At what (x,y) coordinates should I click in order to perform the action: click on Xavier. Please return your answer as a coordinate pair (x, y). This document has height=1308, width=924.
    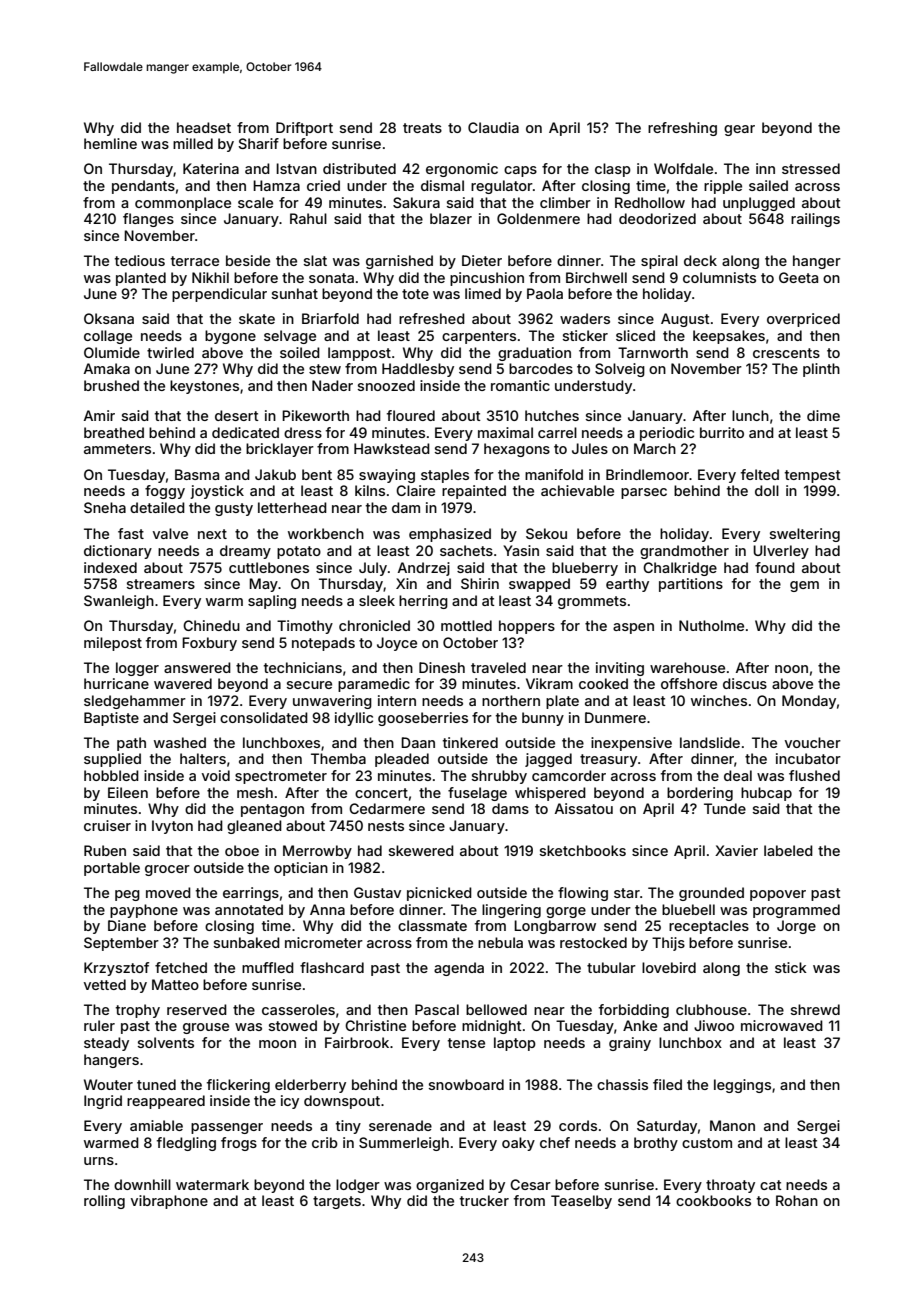
    Looking at the image, I should click on (736, 850).
